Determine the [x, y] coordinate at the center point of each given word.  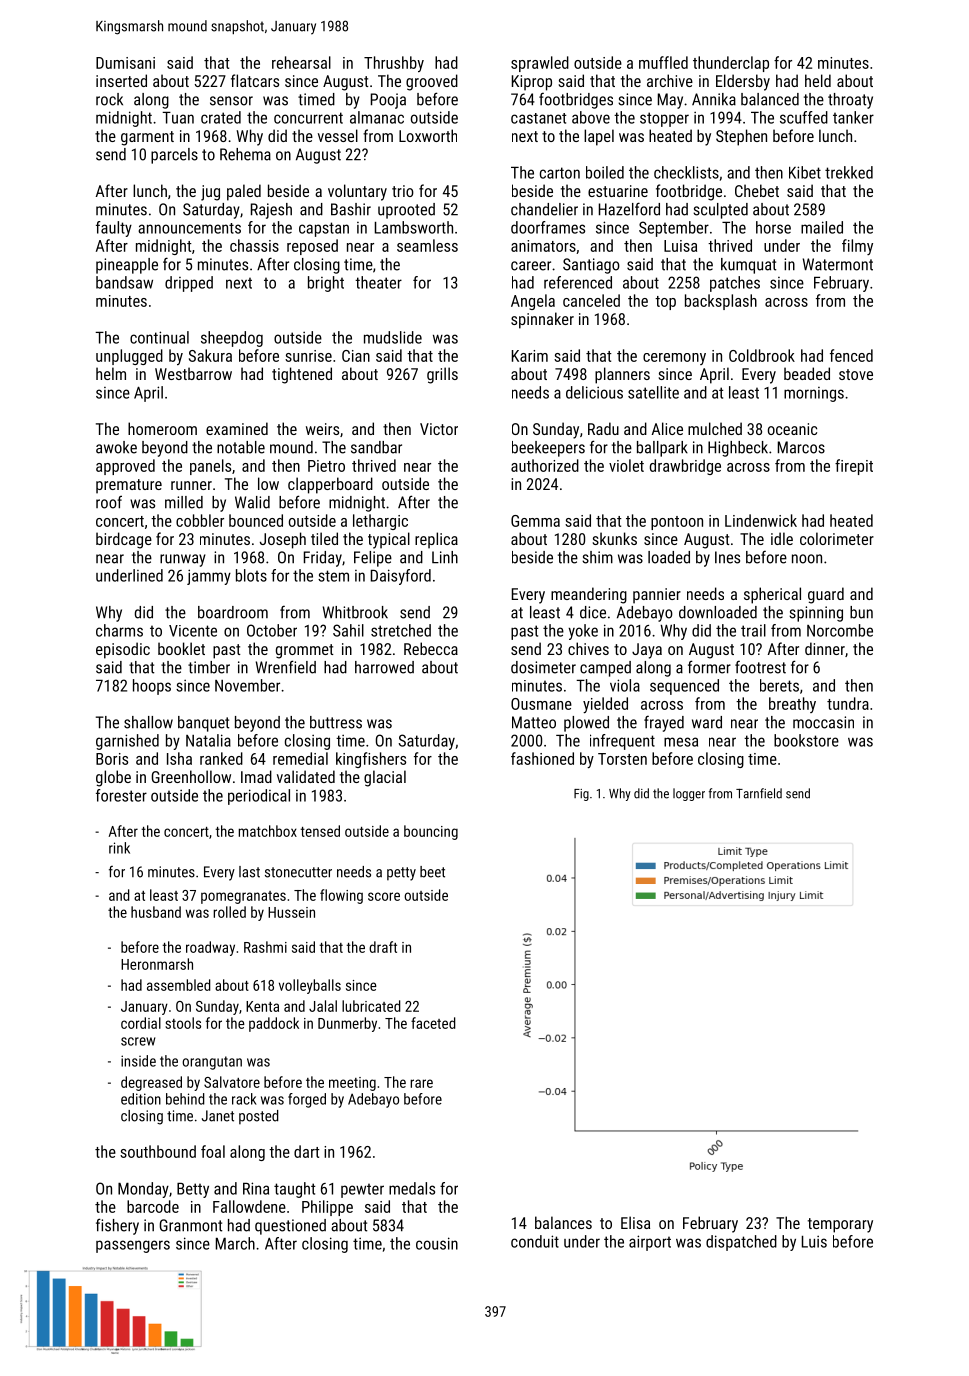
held [818, 80]
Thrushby [394, 64]
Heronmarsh [157, 964]
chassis [254, 245]
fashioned [542, 758]
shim [597, 557]
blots [251, 575]
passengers [133, 1246]
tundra [848, 703]
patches [735, 284]
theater [378, 282]
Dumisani [125, 63]
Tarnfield [759, 793]
